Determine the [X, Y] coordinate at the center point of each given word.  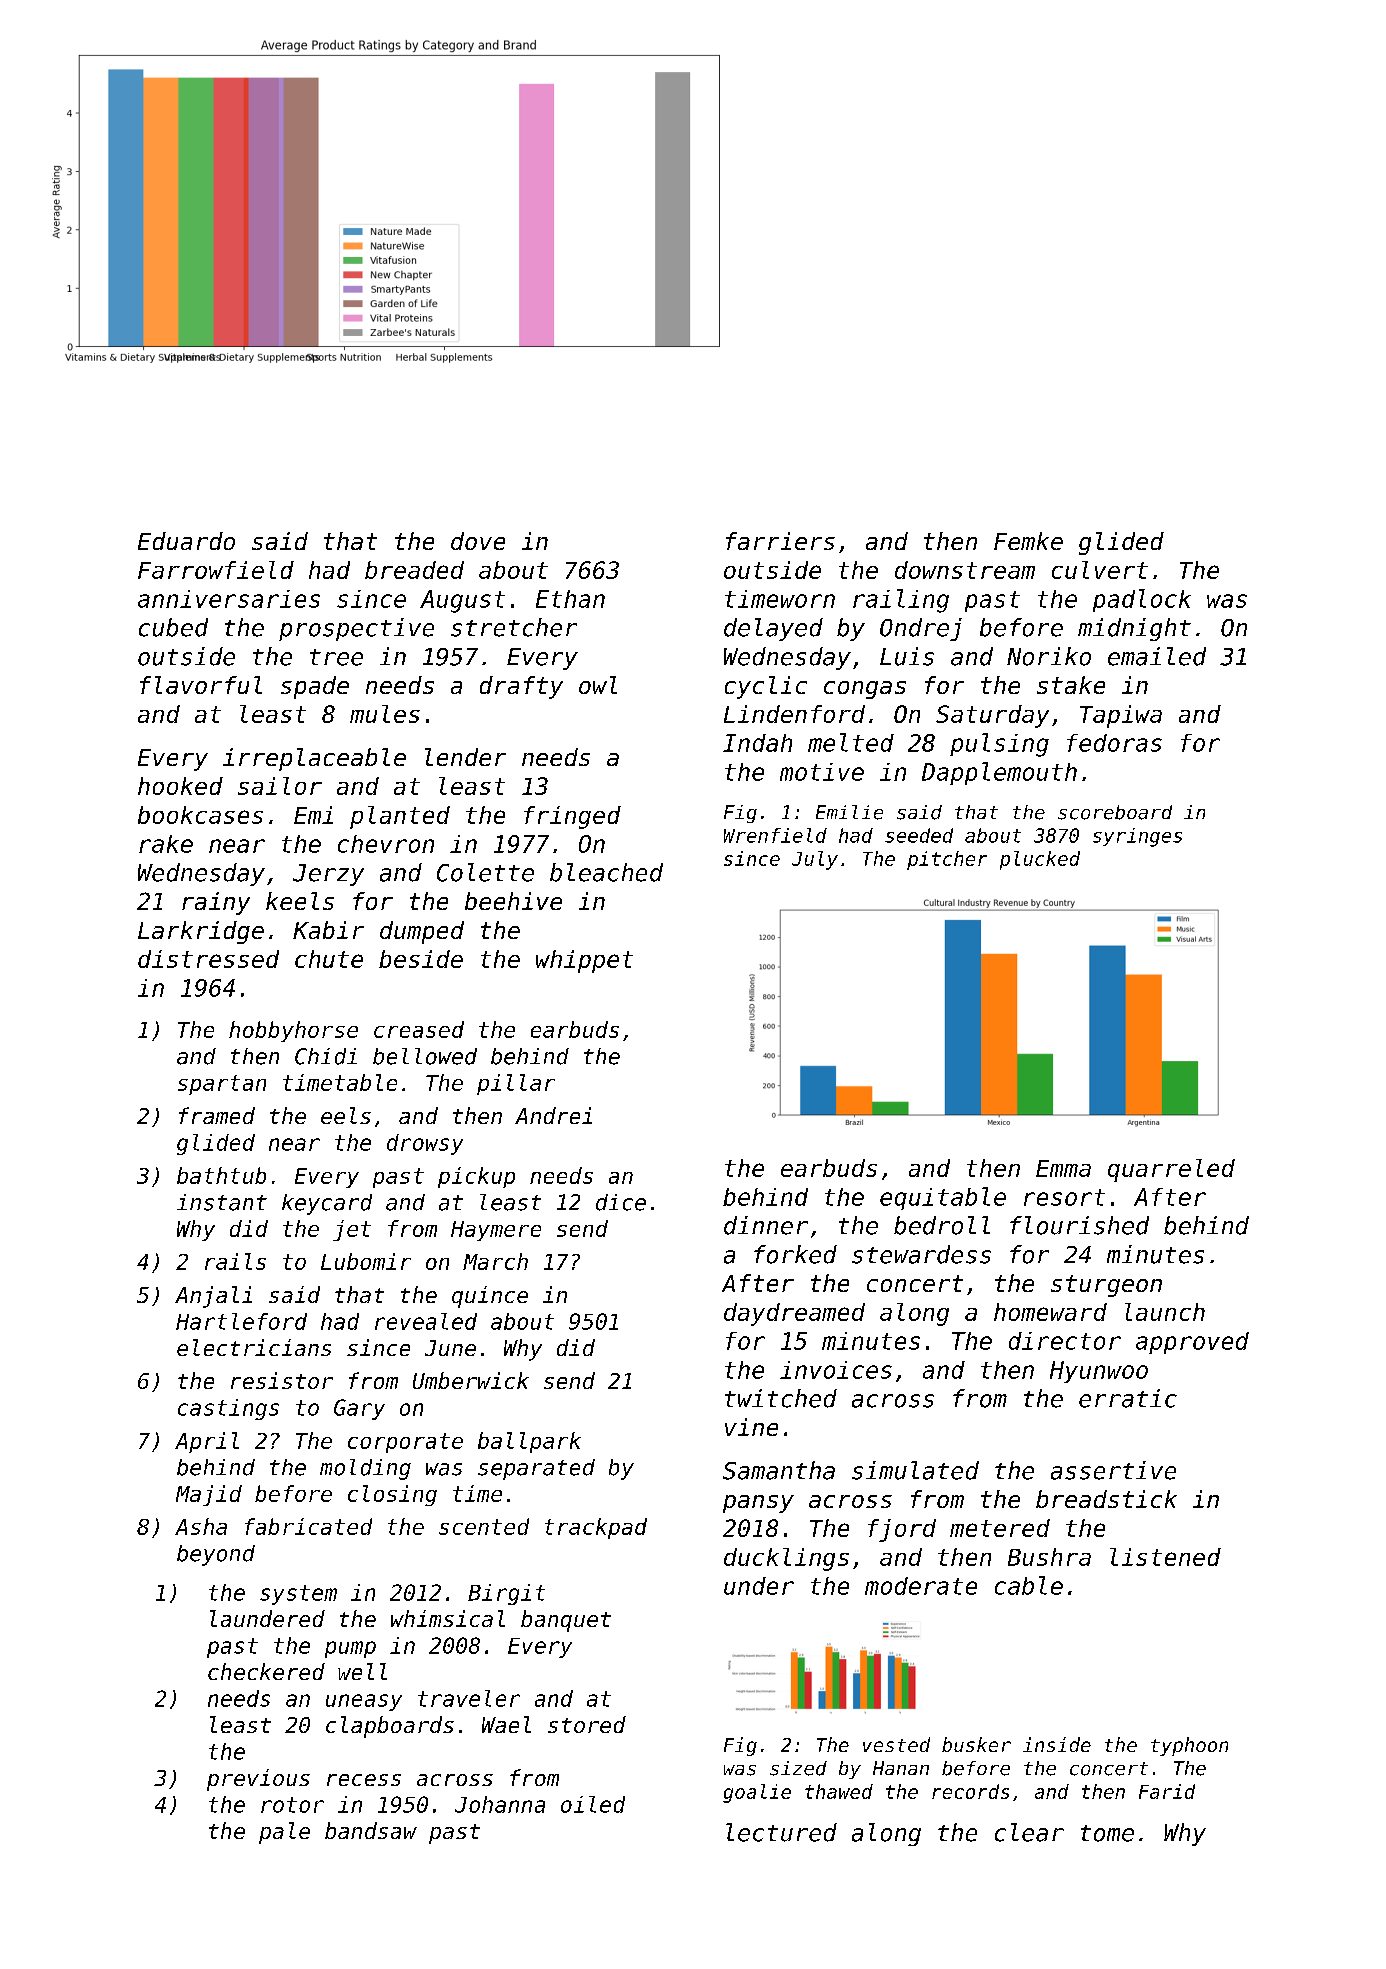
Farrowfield [216, 570]
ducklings [786, 1559]
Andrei [553, 1115]
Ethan [570, 599]
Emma [1063, 1168]
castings [228, 1409]
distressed [208, 959]
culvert [1100, 570]
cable [1029, 1585]
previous [258, 1780]
